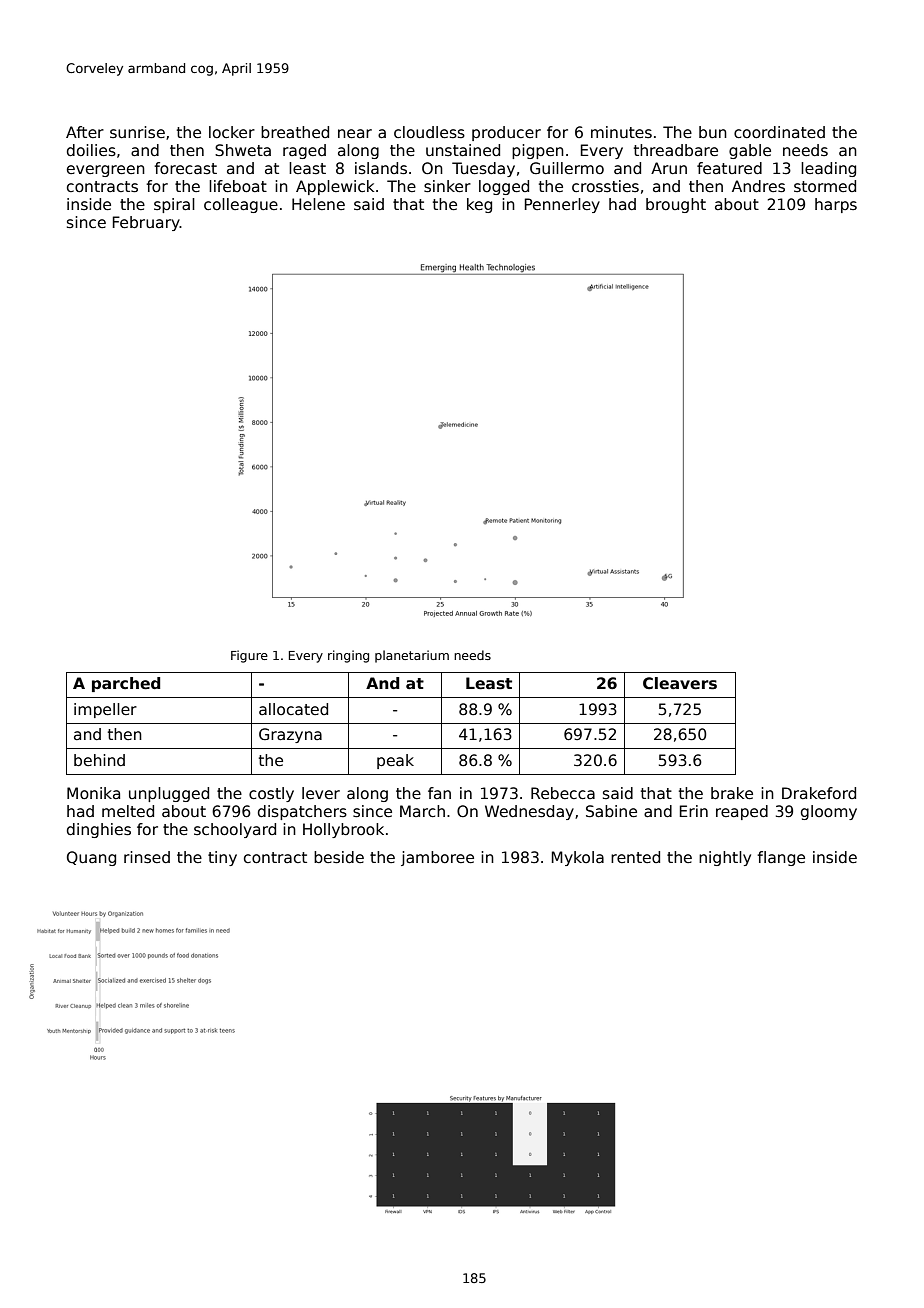 The height and width of the page is (1308, 924). I want to click on bun, so click(713, 132).
